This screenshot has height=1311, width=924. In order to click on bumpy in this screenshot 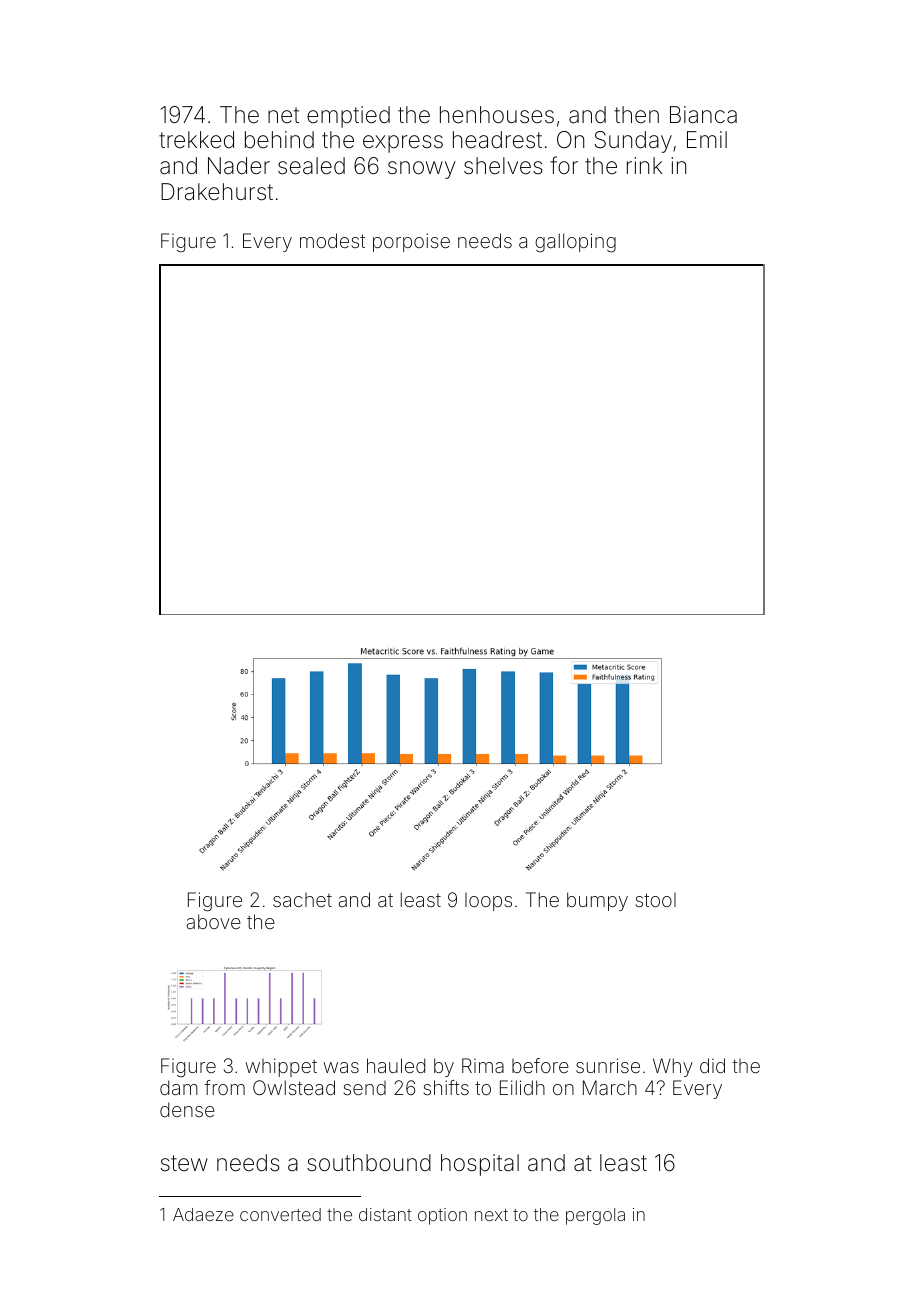, I will do `click(597, 901)`.
